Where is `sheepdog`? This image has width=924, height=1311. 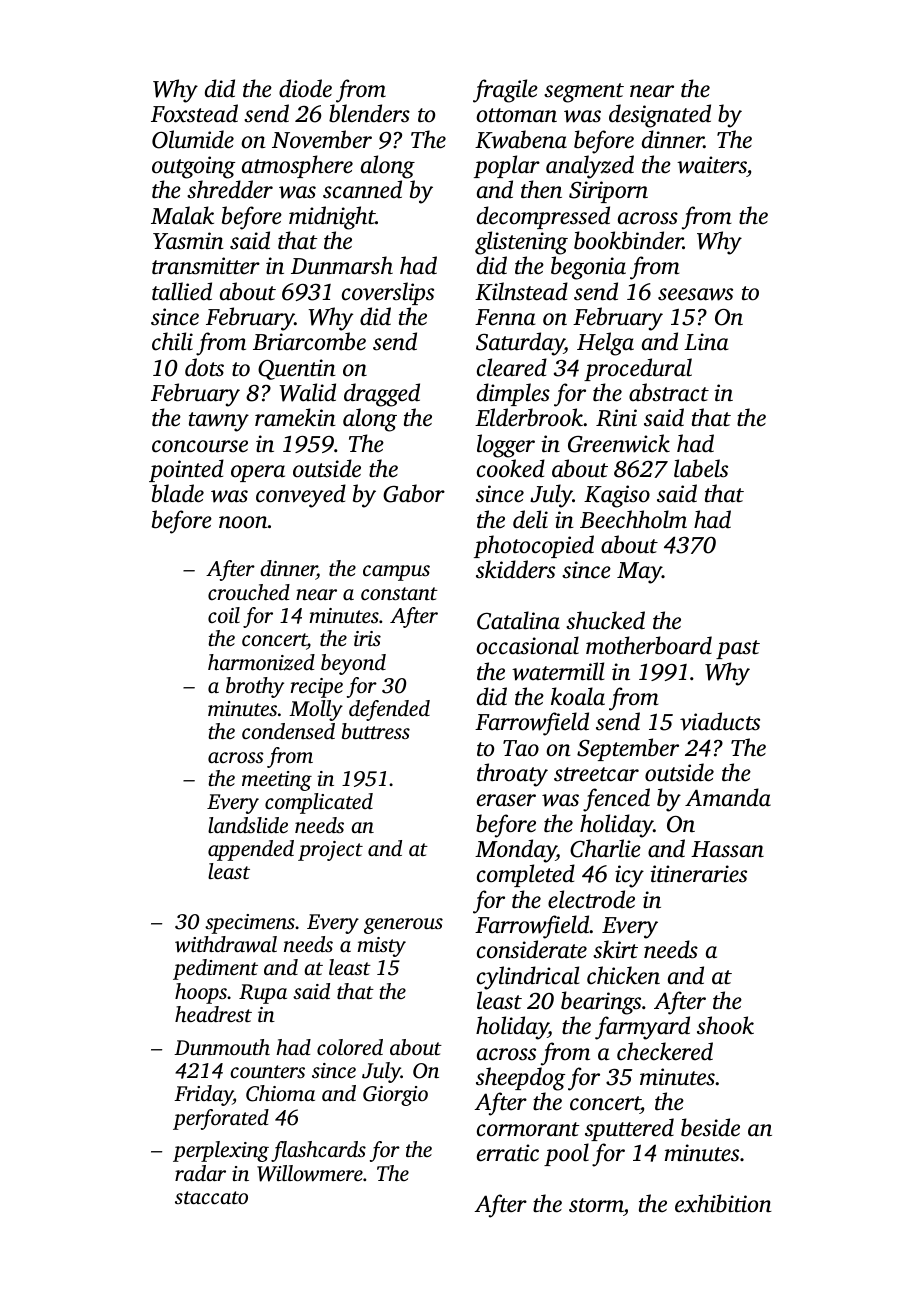 sheepdog is located at coordinates (520, 1079).
